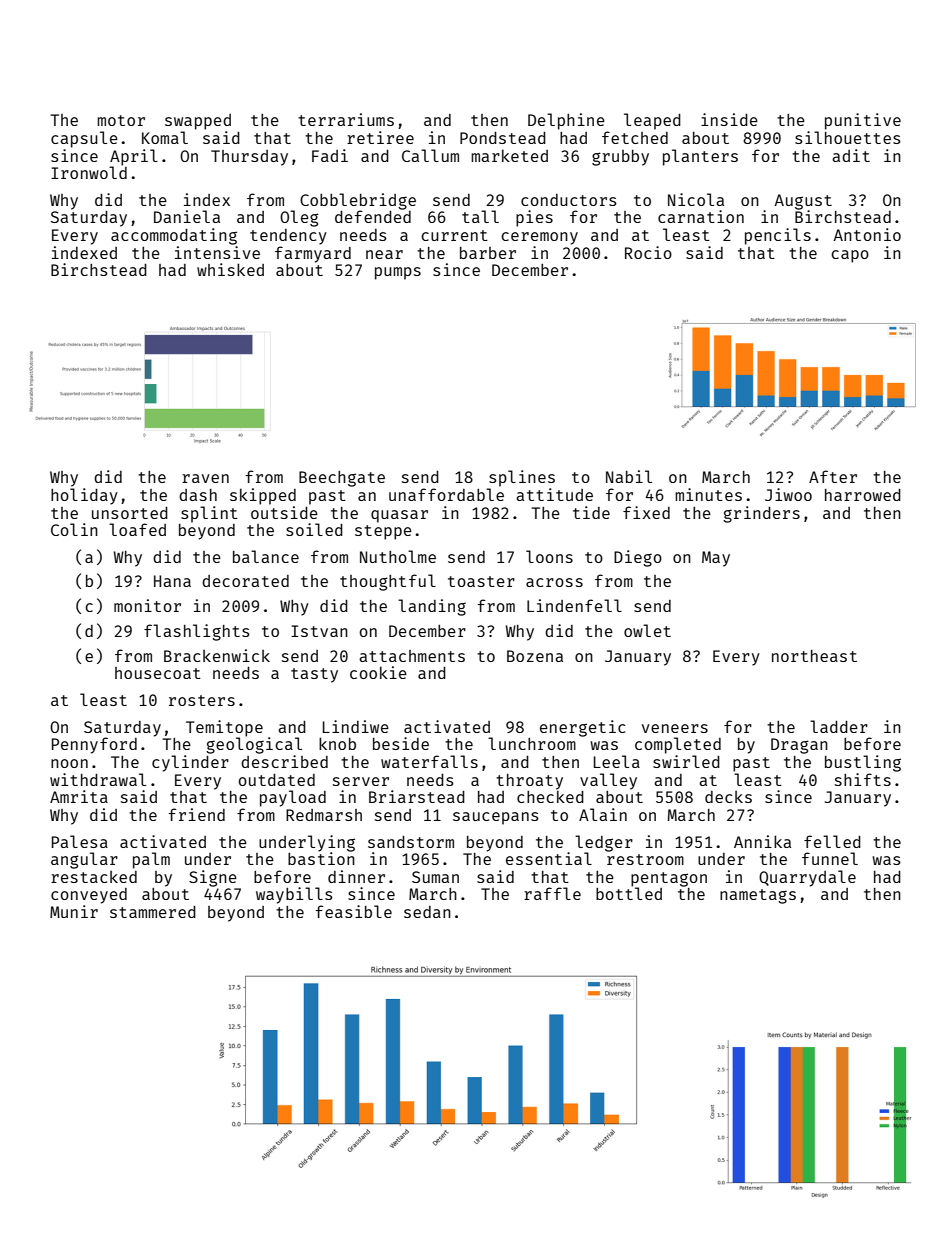 This document has width=952, height=1233. Describe the element at coordinates (552, 893) in the document. I see `raffle` at that location.
